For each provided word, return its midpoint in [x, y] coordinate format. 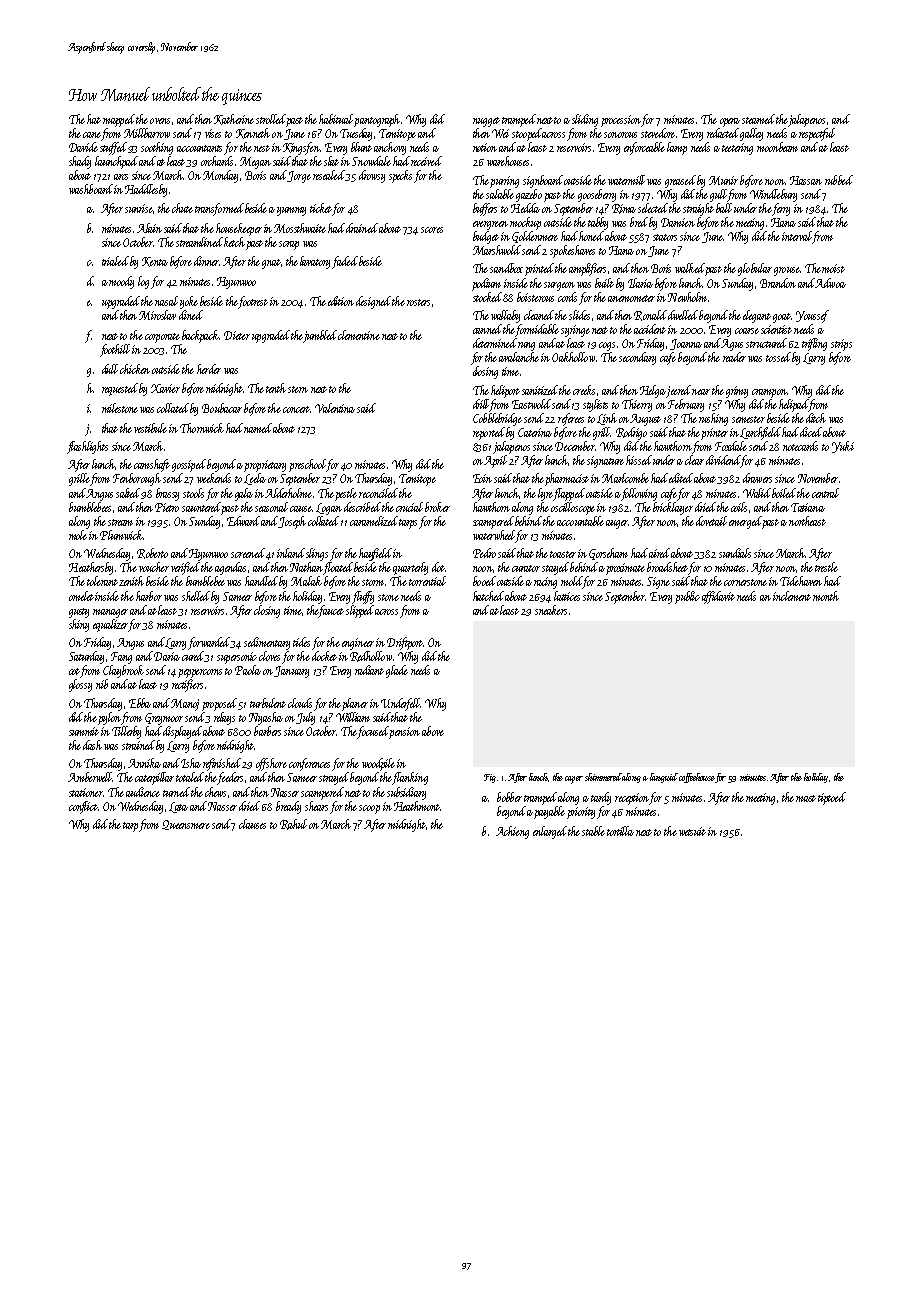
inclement [792, 596]
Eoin [482, 478]
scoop [369, 809]
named [258, 428]
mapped [119, 120]
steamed [758, 119]
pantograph [377, 120]
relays [224, 718]
